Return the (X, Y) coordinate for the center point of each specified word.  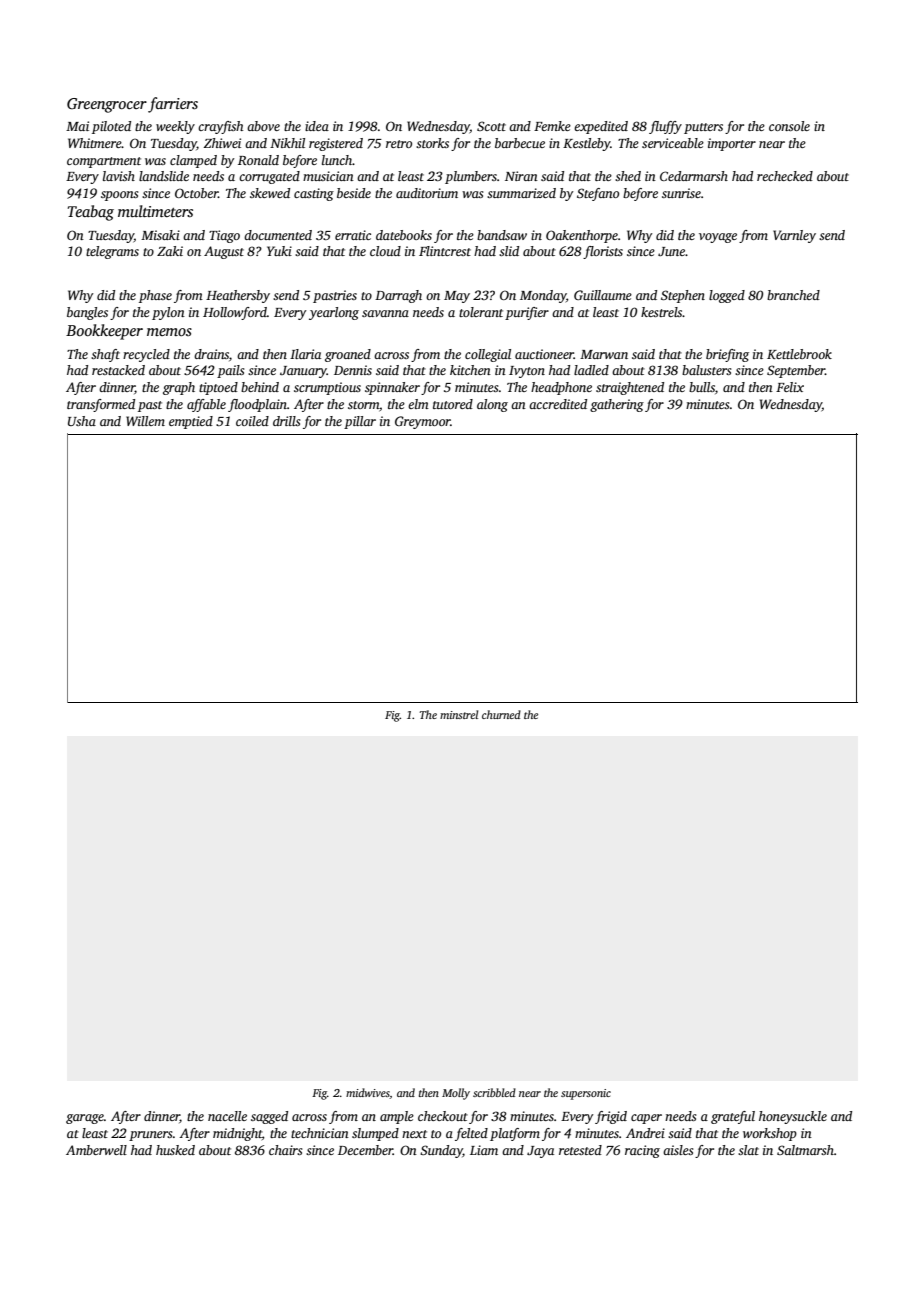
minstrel (459, 714)
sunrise (681, 193)
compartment (104, 162)
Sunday (441, 1151)
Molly (456, 1094)
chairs (285, 1150)
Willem (145, 421)
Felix (790, 387)
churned (501, 714)
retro (399, 144)
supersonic (586, 1094)
